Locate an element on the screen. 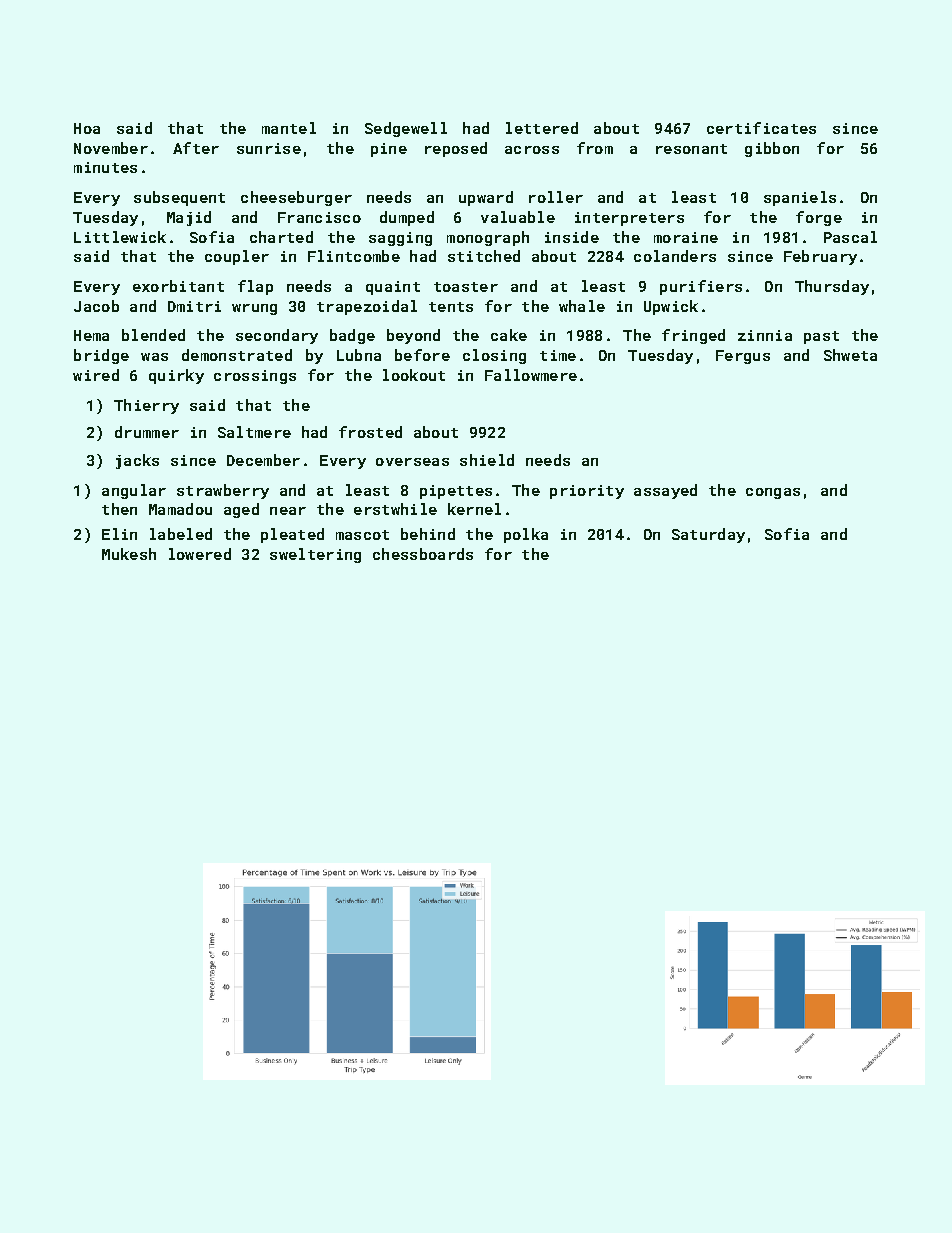 Image resolution: width=952 pixels, height=1233 pixels. Hoa is located at coordinates (87, 128).
